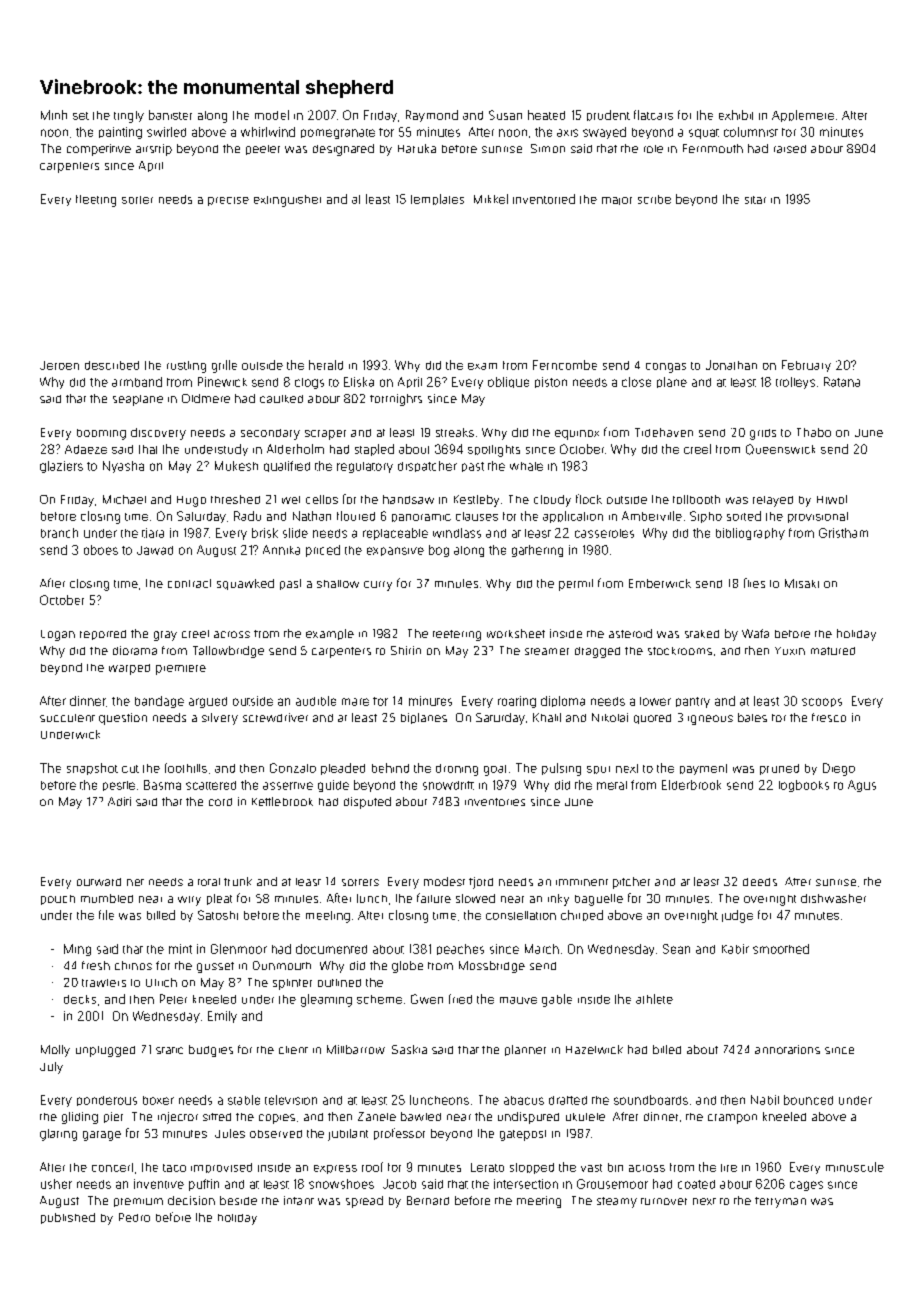  Describe the element at coordinates (247, 516) in the page. I see `Radu` at that location.
